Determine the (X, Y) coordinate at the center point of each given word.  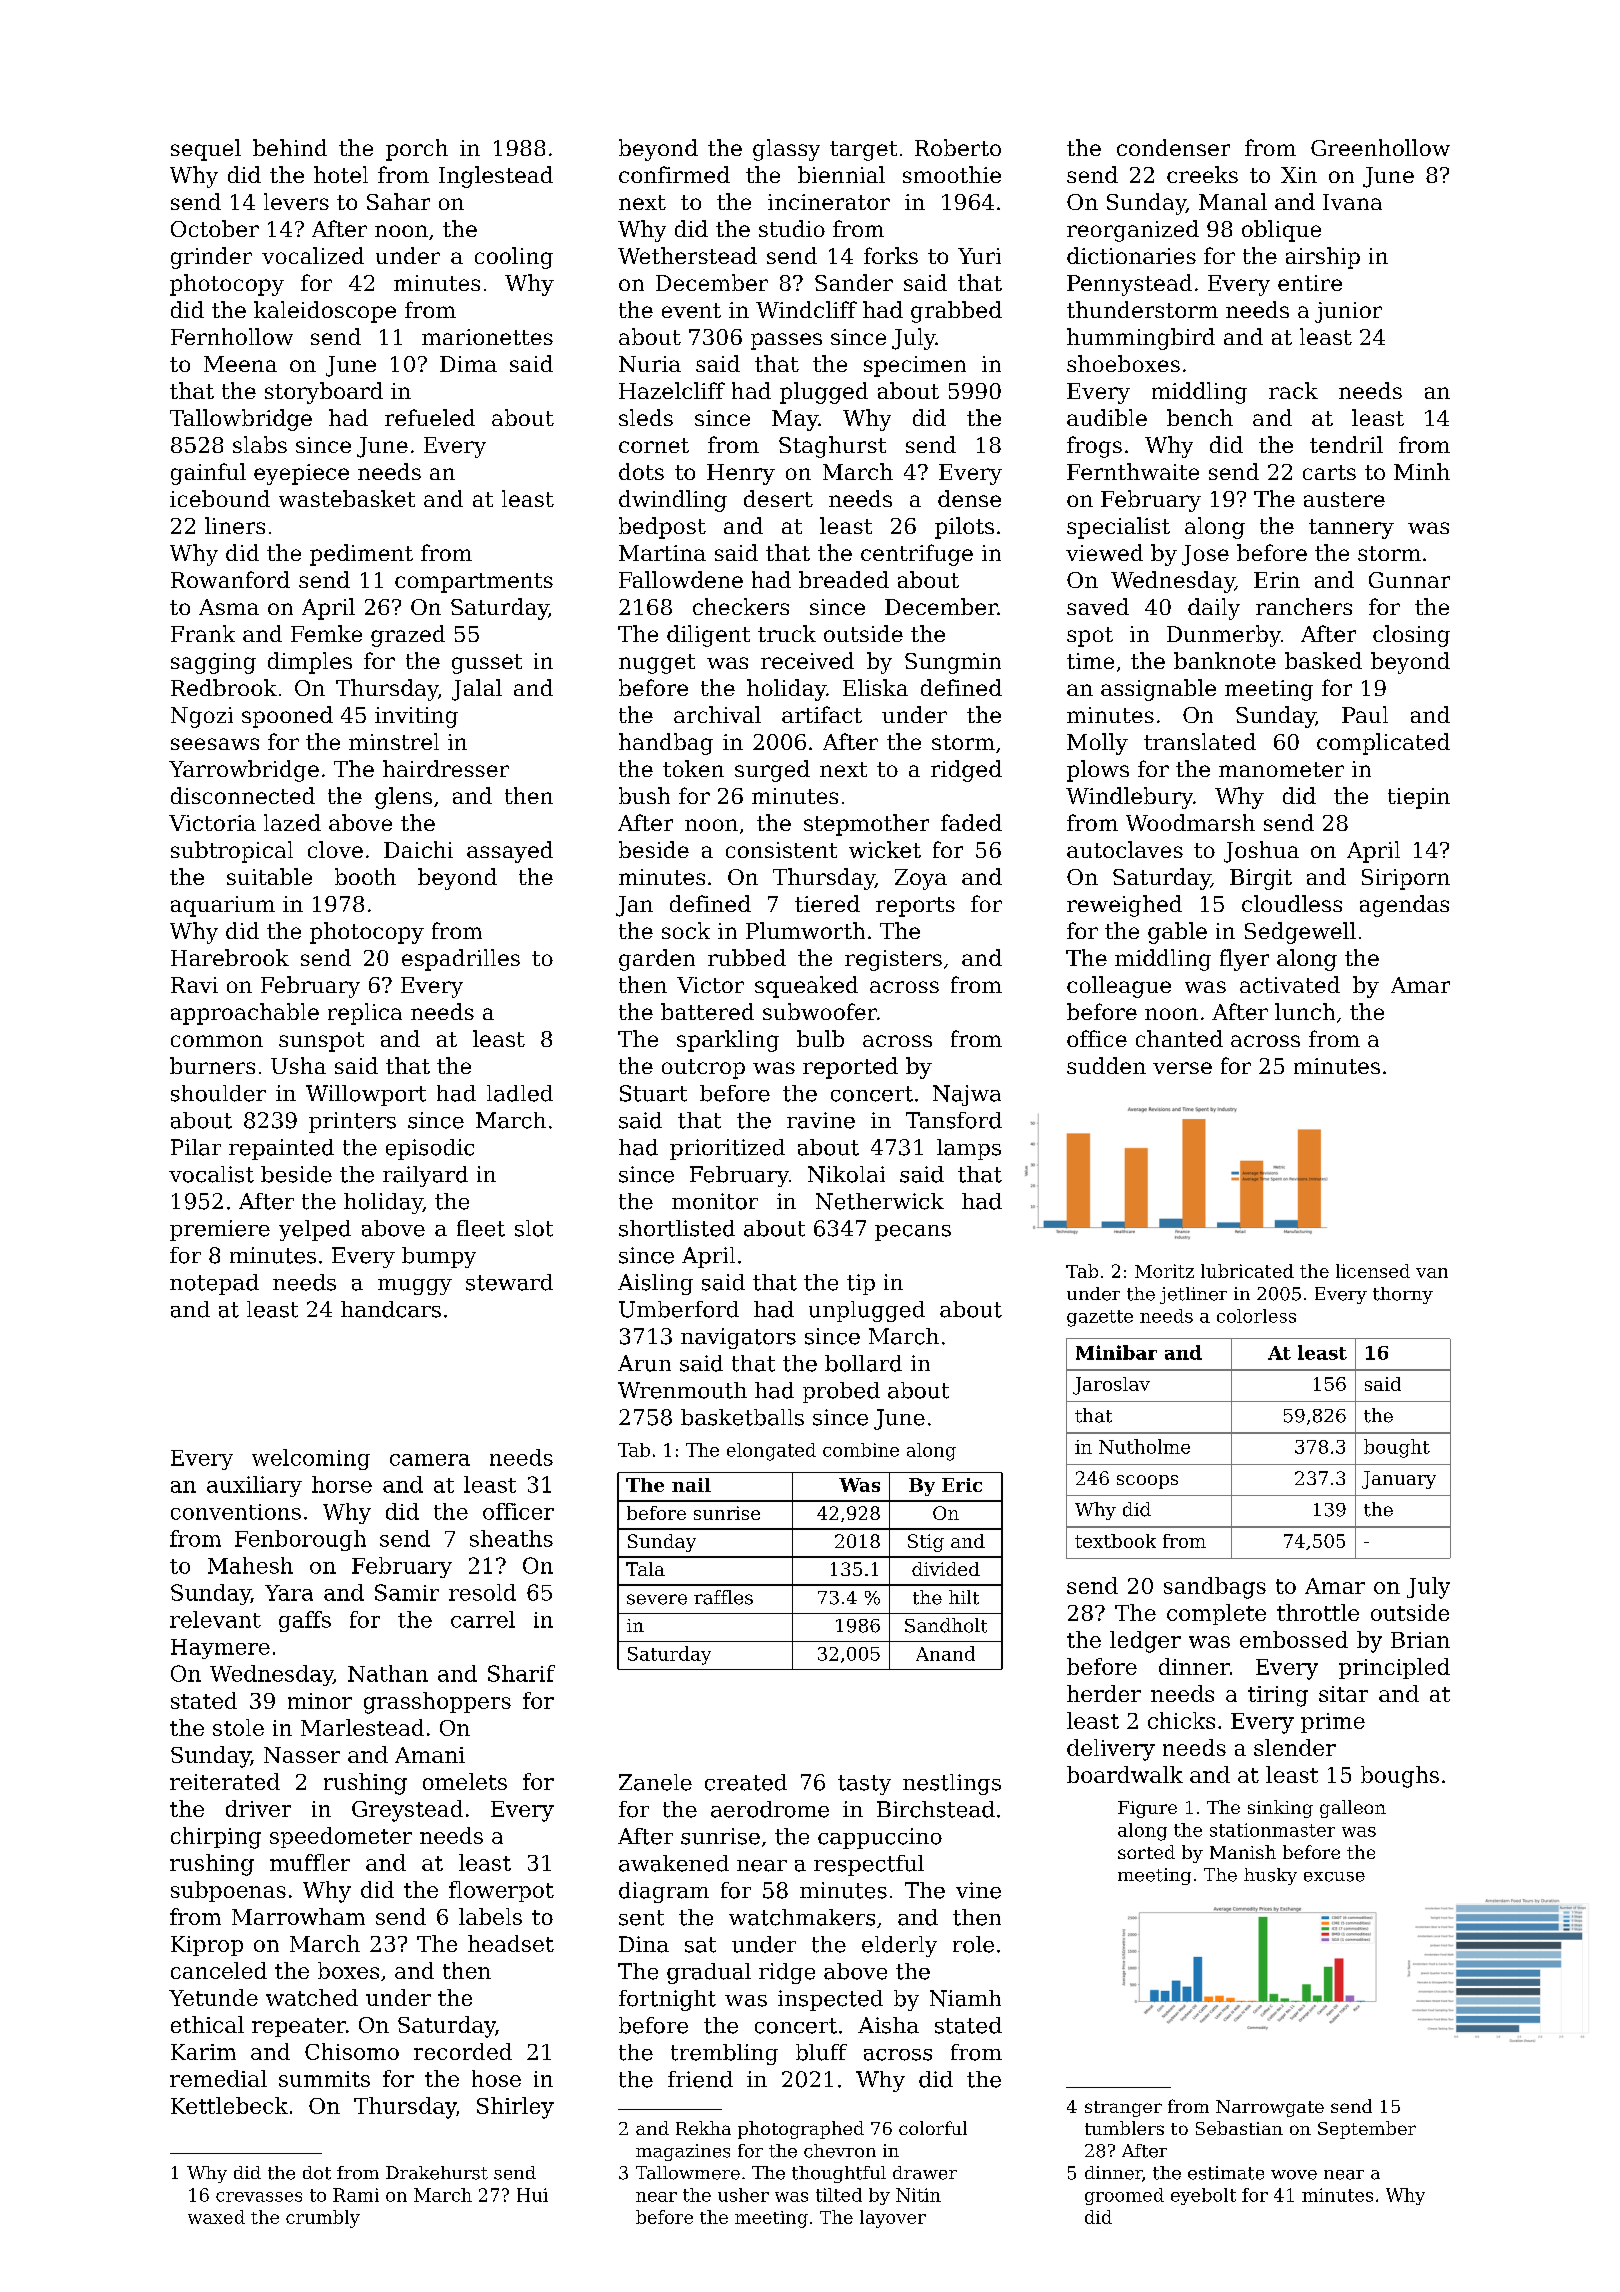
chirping (216, 1838)
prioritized (727, 1149)
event (691, 310)
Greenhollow (1380, 147)
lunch (1305, 1011)
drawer (925, 2173)
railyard (425, 1176)
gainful (208, 474)
